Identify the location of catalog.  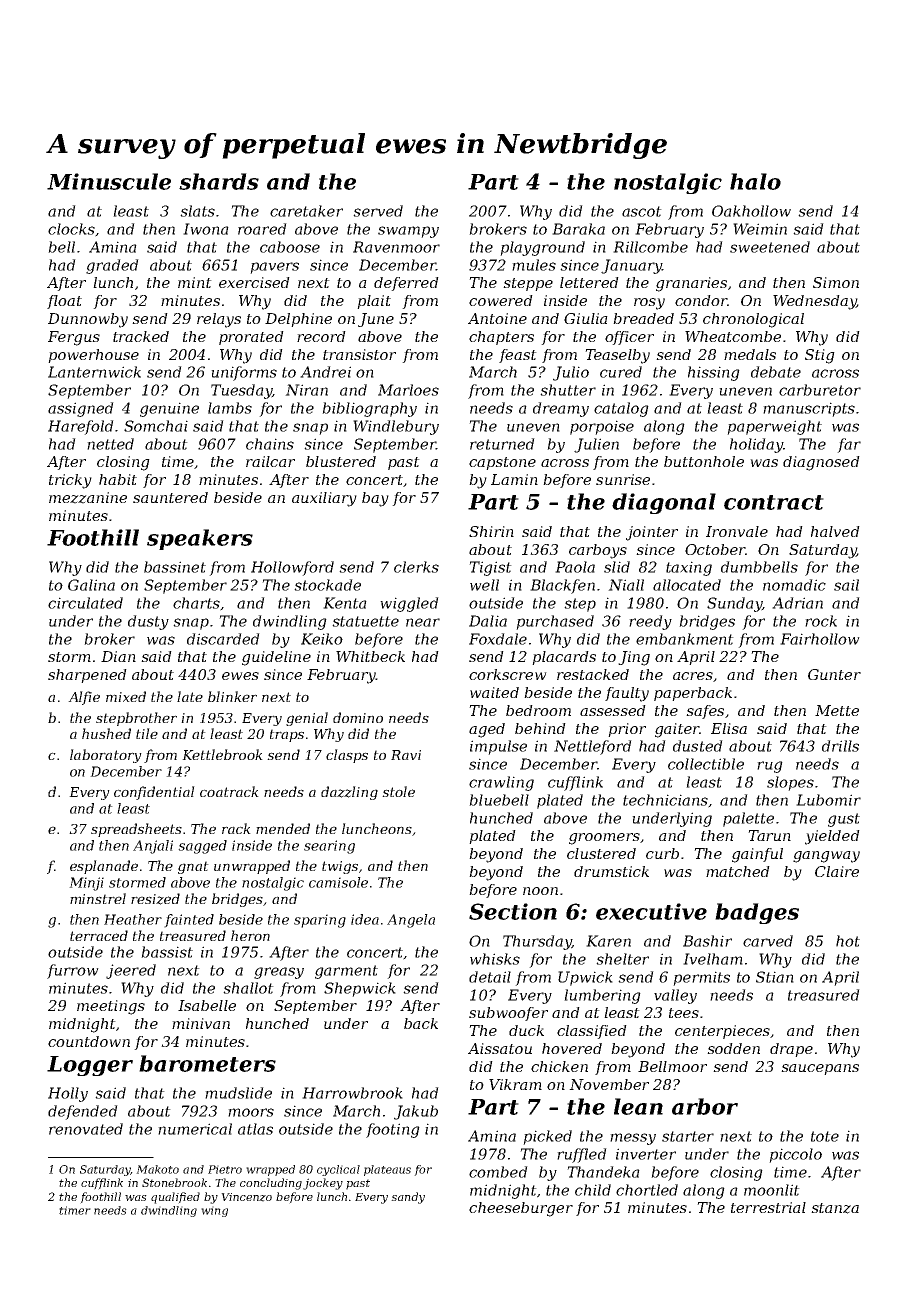
(621, 409).
